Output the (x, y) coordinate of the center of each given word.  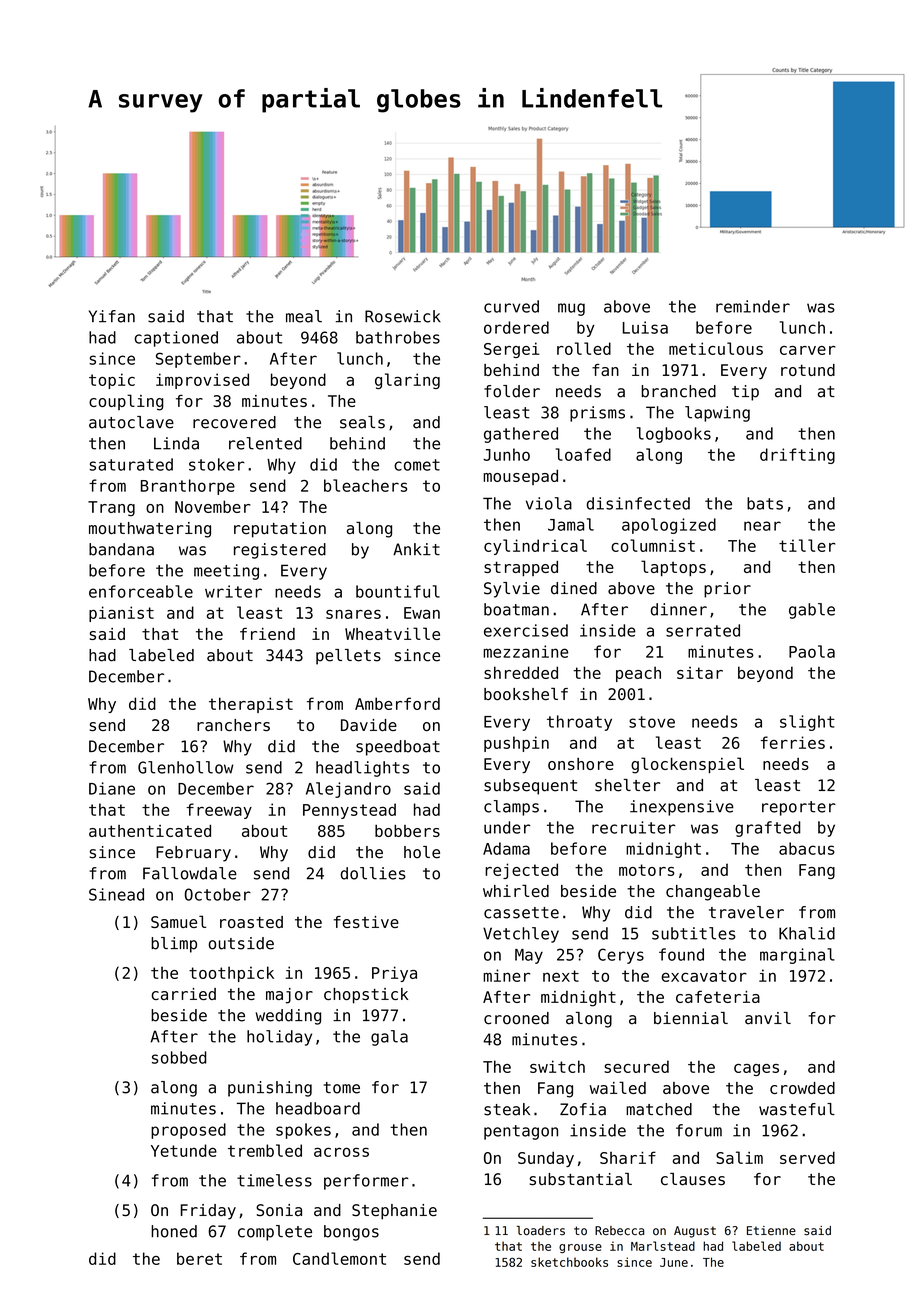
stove (652, 722)
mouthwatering (150, 530)
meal (304, 316)
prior (727, 590)
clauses (693, 1179)
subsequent (530, 787)
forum (699, 1130)
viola (549, 503)
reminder (753, 306)
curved (511, 306)
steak (507, 1109)
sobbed (179, 1057)
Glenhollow (185, 767)
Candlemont (339, 1258)
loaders (541, 1231)
